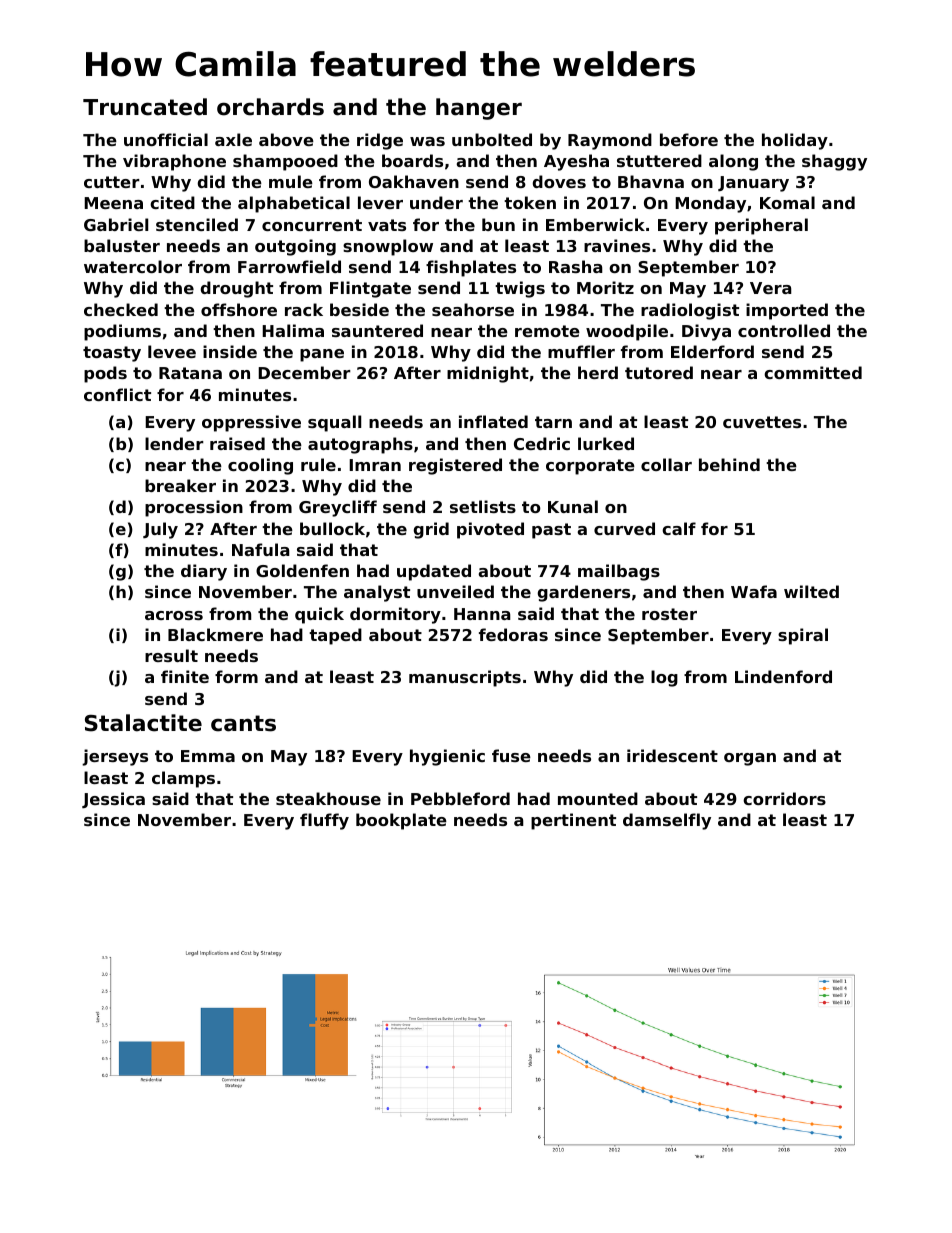 The image size is (952, 1233). What do you see at coordinates (291, 181) in the image?
I see `mule` at bounding box center [291, 181].
